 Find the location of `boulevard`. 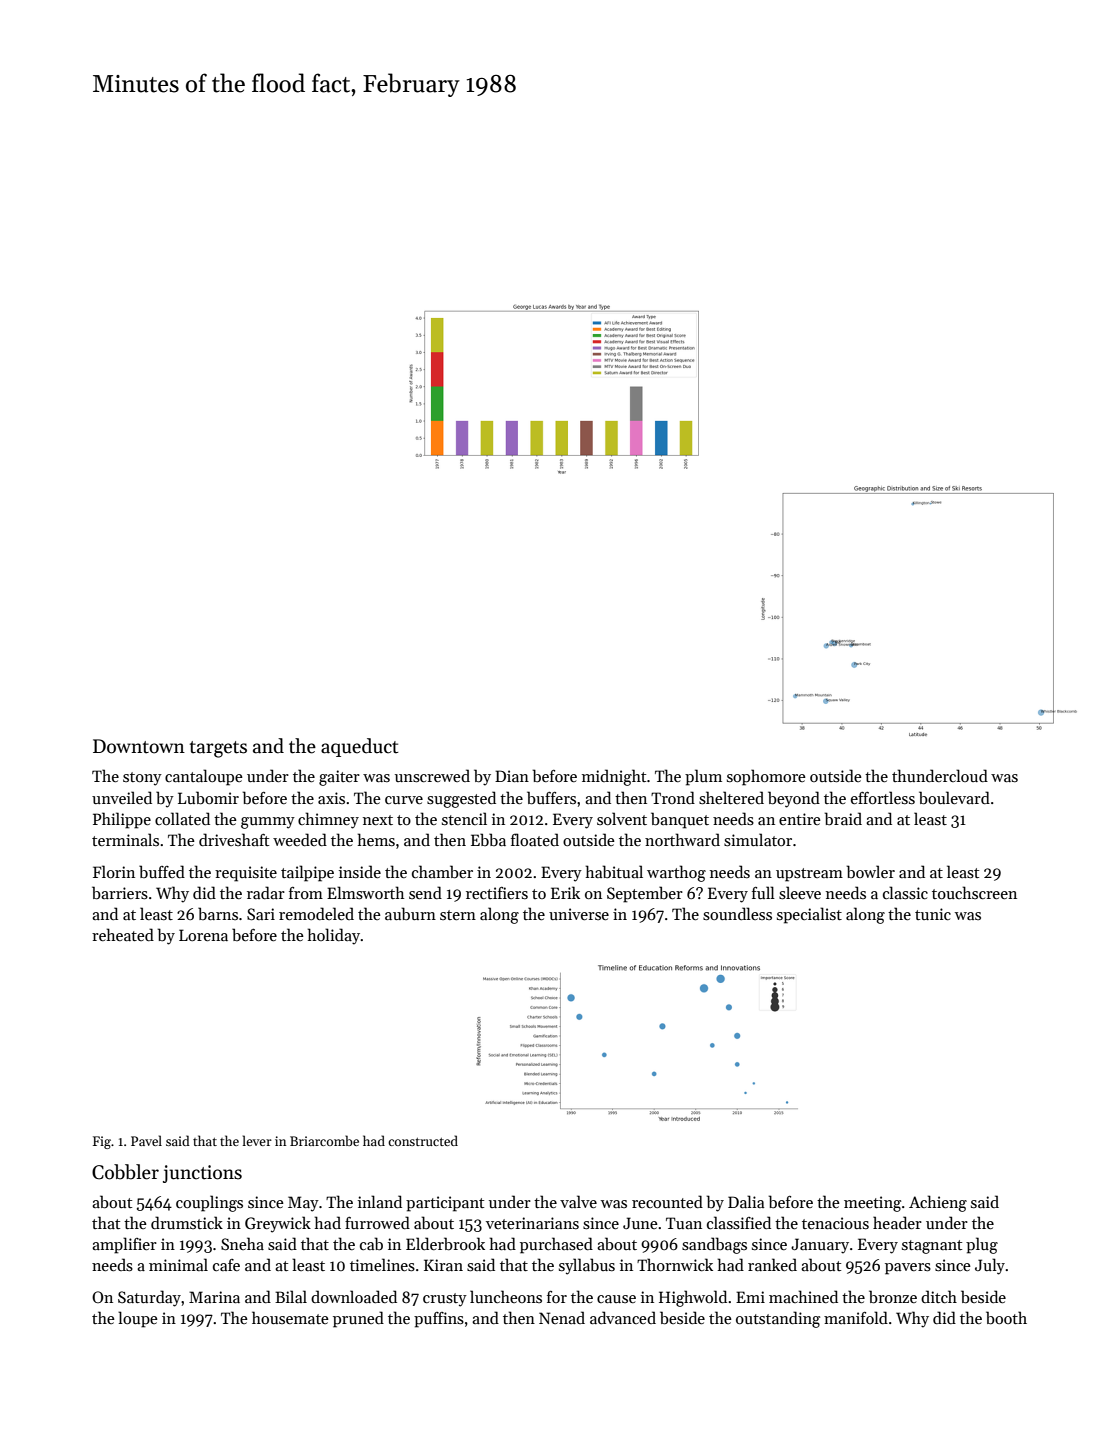

boulevard is located at coordinates (954, 798).
